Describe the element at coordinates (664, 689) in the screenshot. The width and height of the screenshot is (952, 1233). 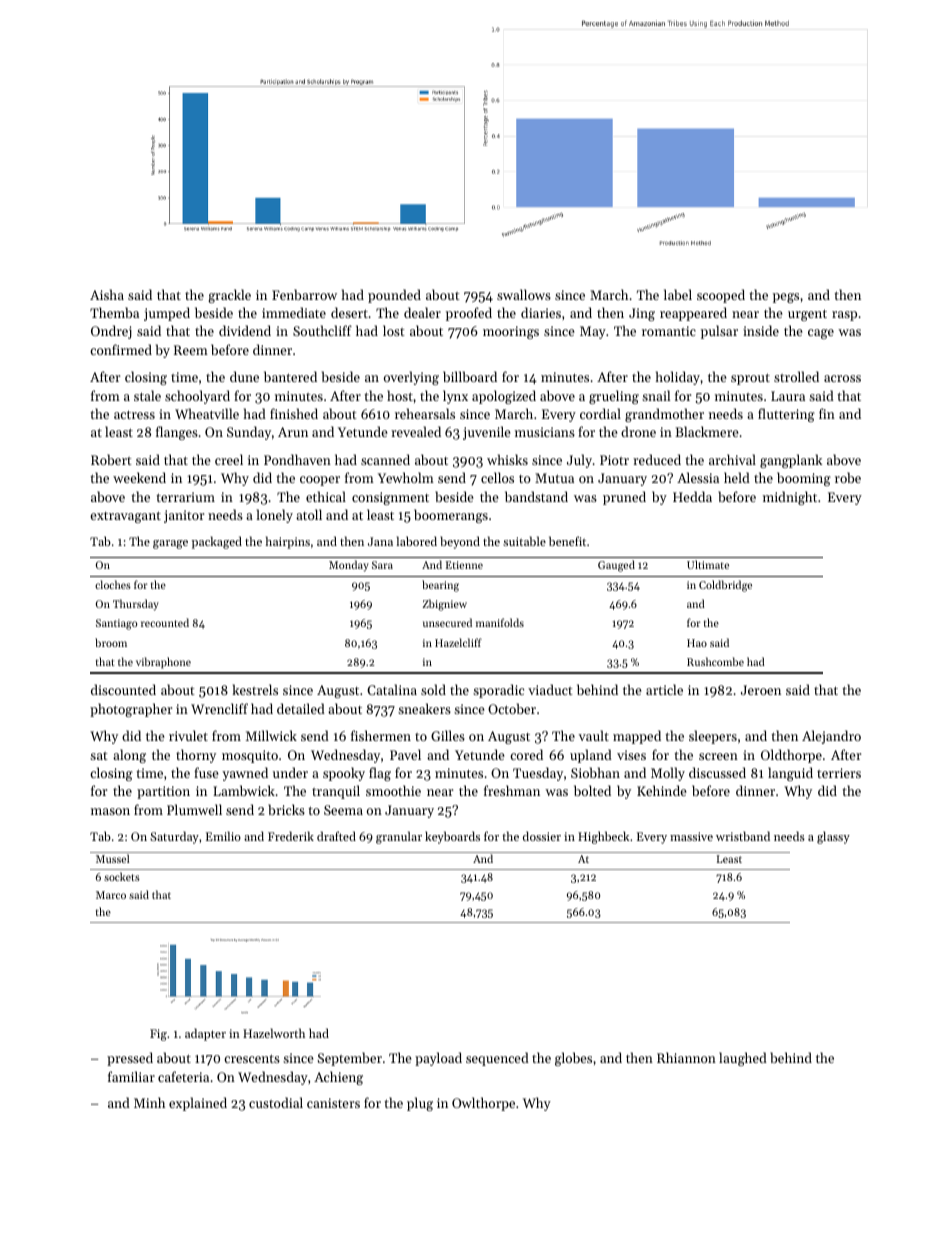
I see `article` at that location.
